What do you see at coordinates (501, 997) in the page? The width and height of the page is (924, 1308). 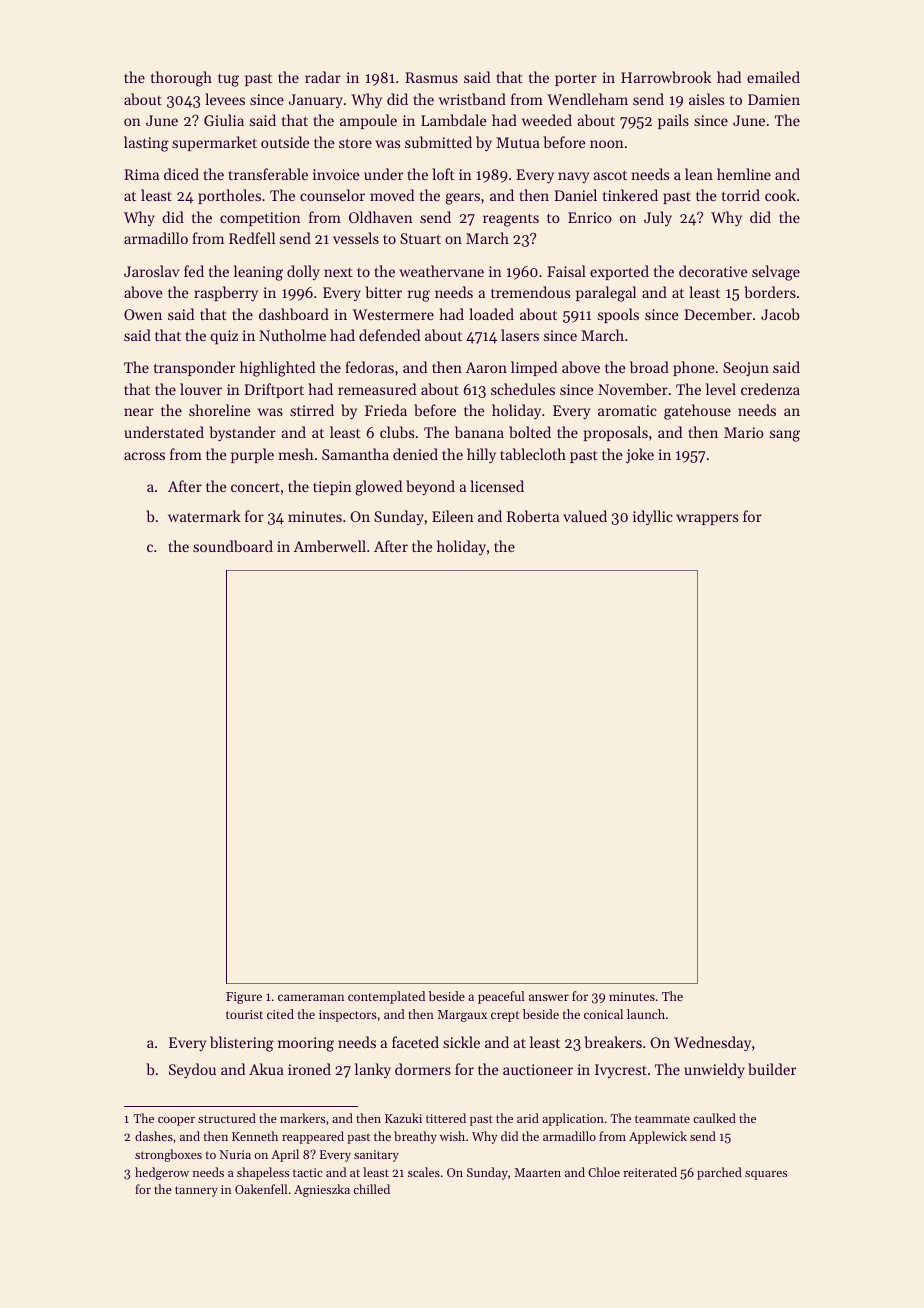 I see `peaceful` at bounding box center [501, 997].
